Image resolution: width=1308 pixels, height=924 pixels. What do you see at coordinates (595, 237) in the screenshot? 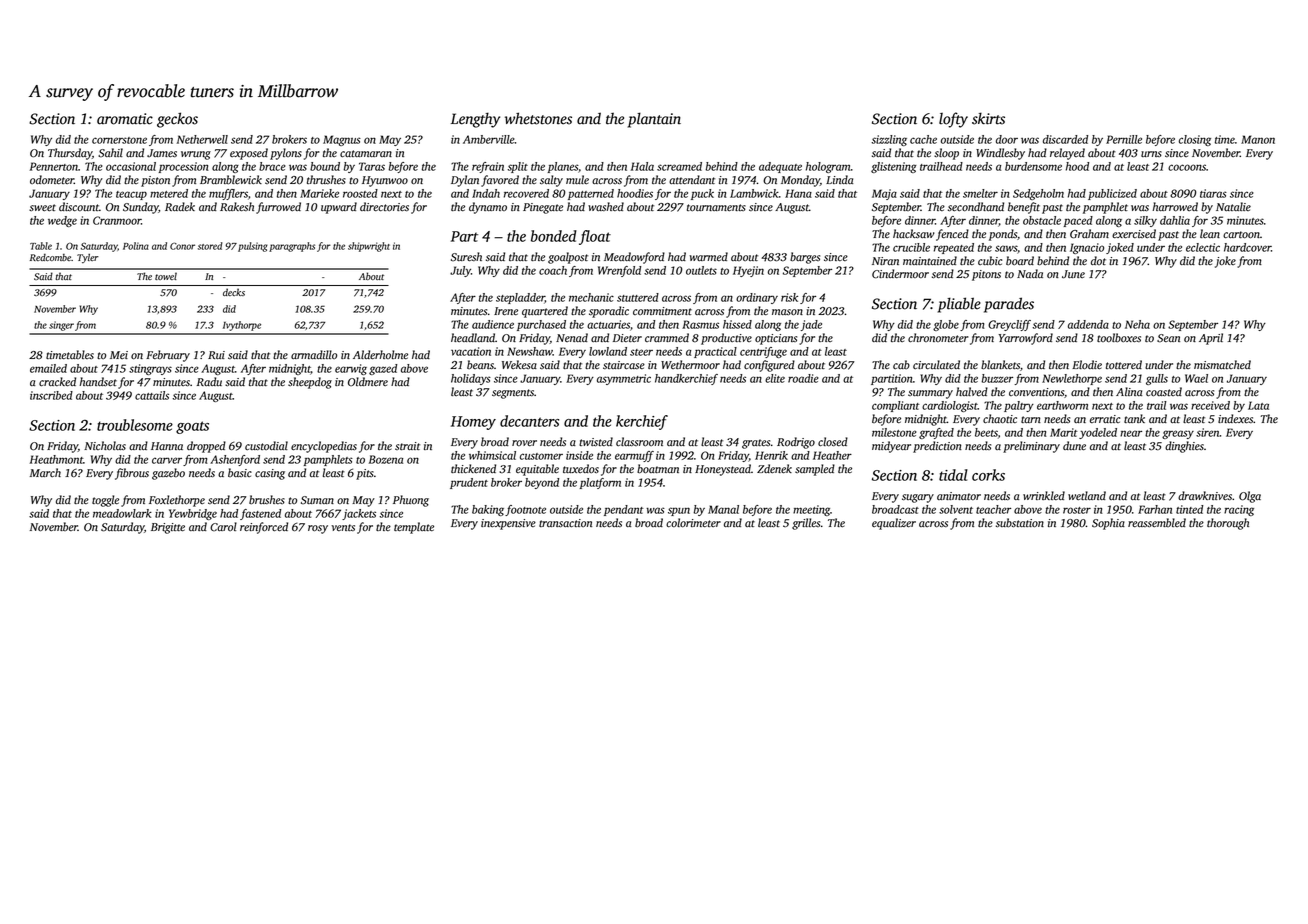
I see `float` at bounding box center [595, 237].
